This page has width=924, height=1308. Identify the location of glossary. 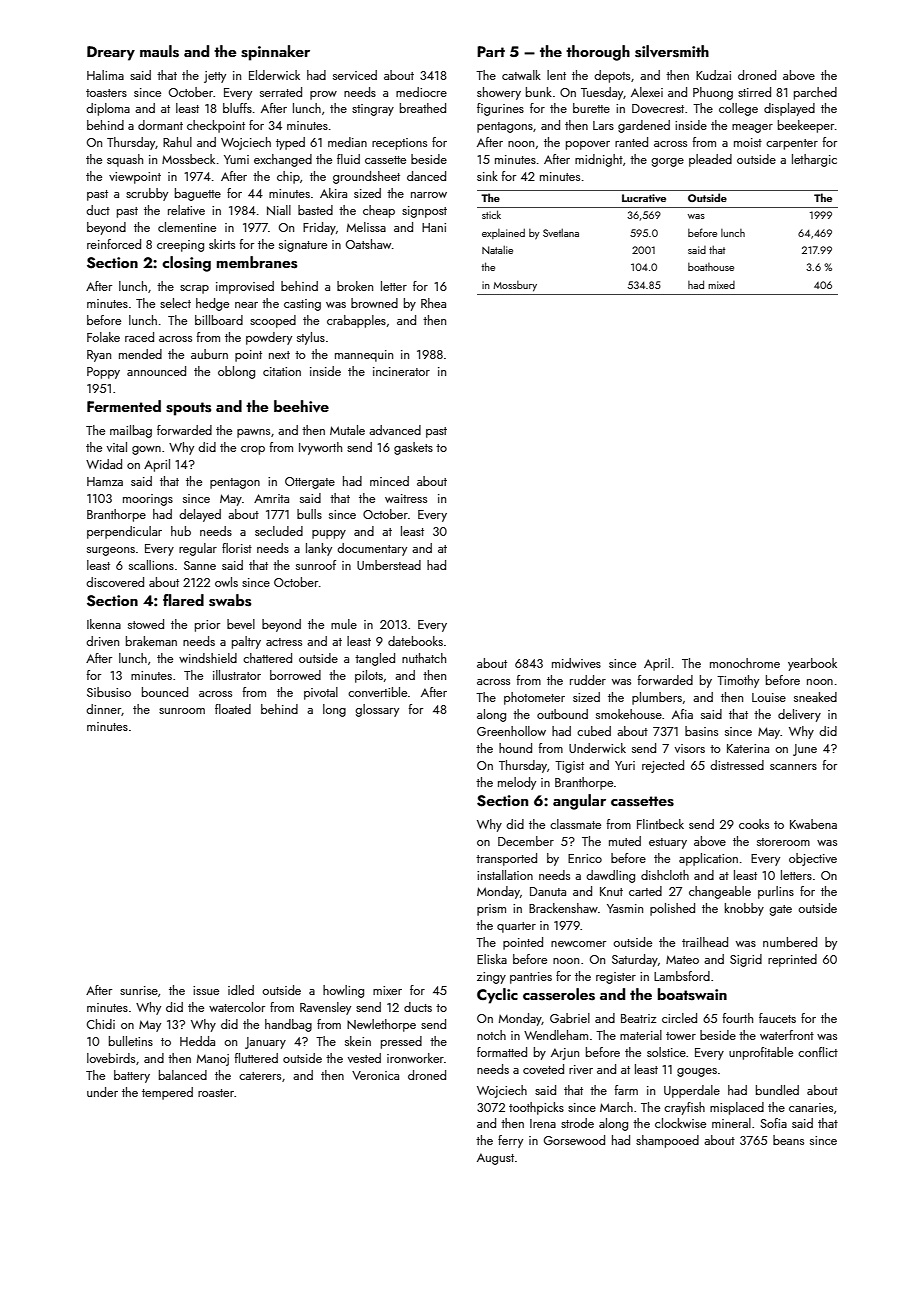
(377, 710).
